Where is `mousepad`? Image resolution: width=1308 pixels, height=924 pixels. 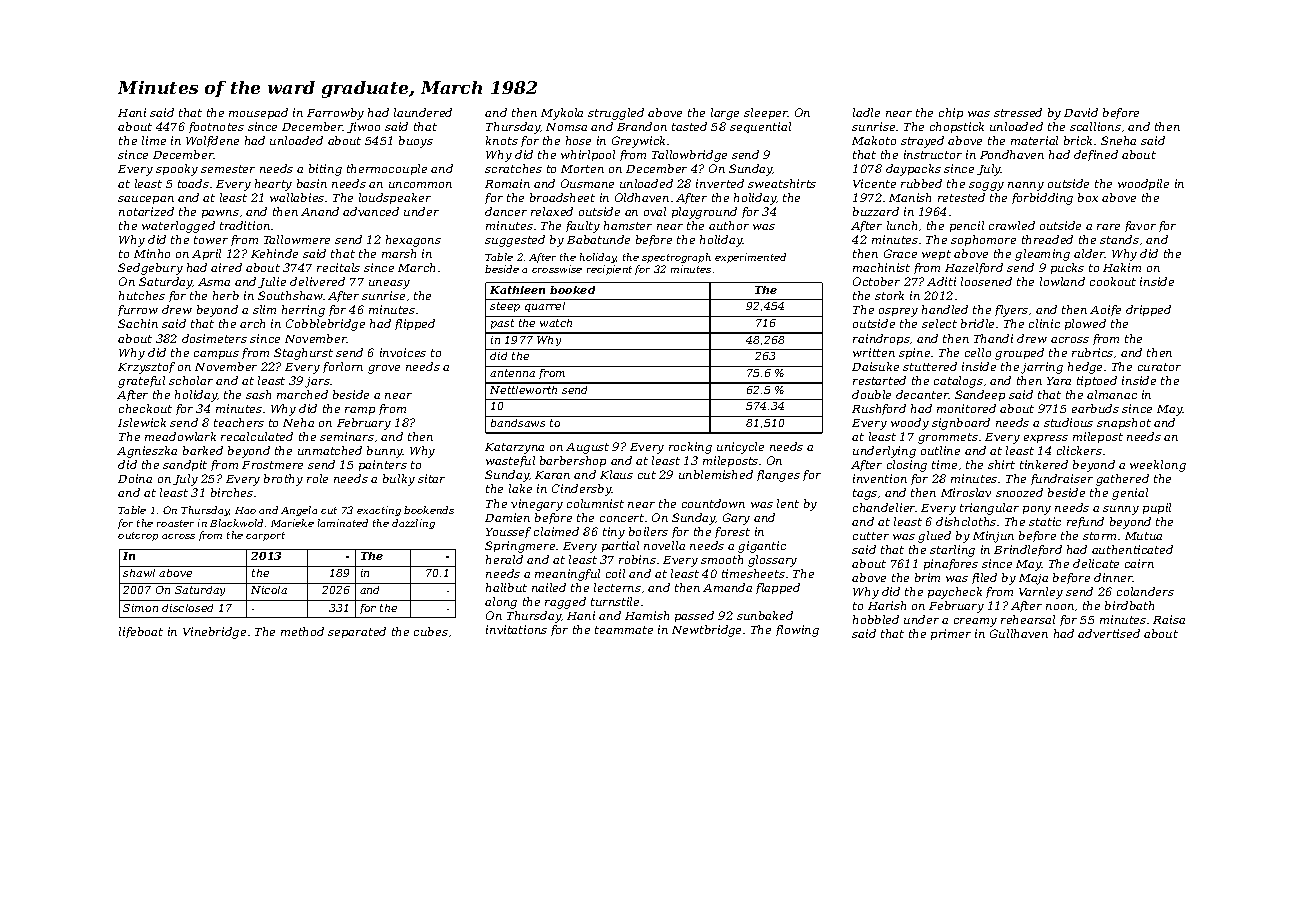
mousepad is located at coordinates (258, 113).
